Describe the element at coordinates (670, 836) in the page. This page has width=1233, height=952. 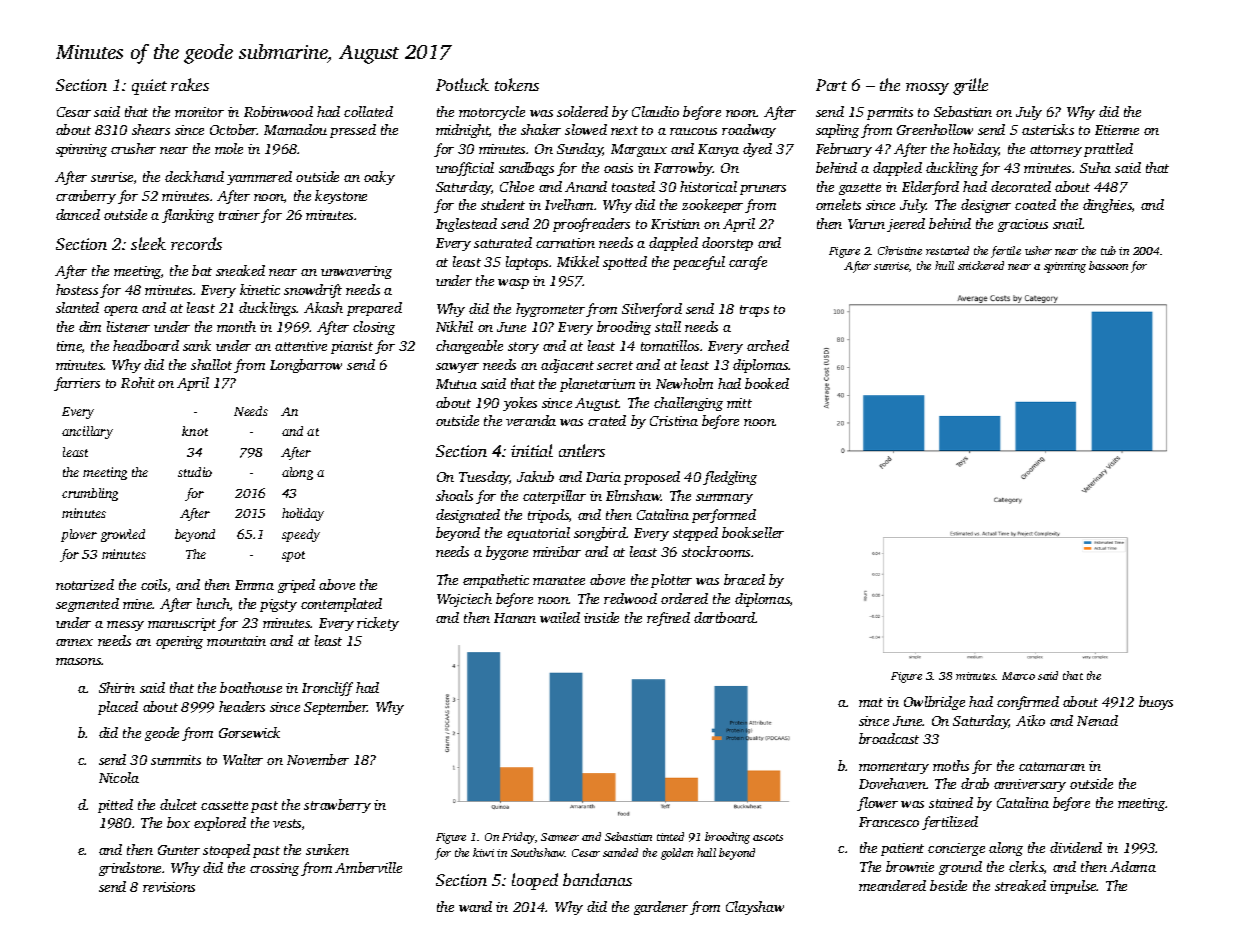
I see `tinted` at that location.
